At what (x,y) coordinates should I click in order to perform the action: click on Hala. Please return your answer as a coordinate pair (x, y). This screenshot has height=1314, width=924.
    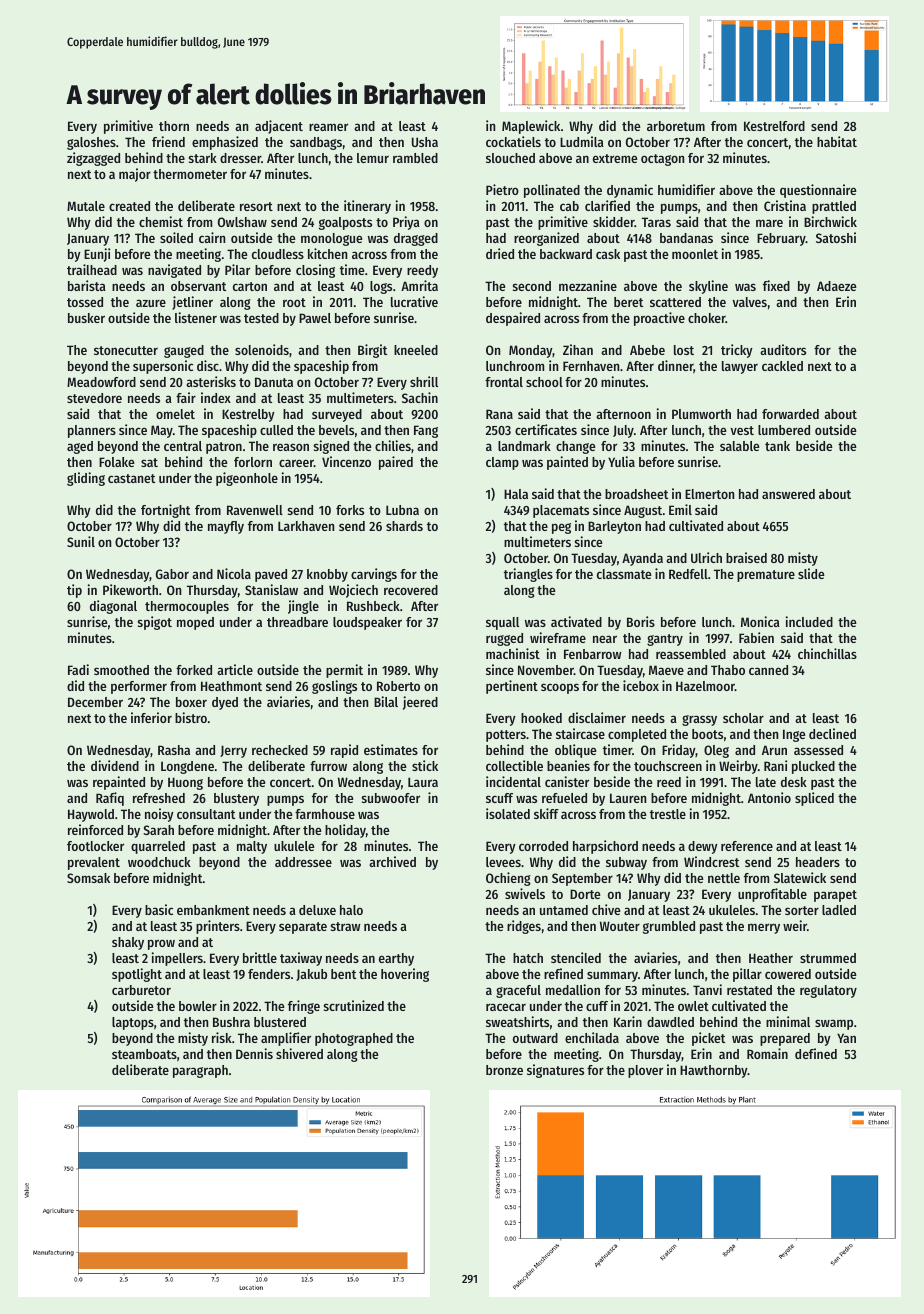
    Looking at the image, I should click on (516, 494).
